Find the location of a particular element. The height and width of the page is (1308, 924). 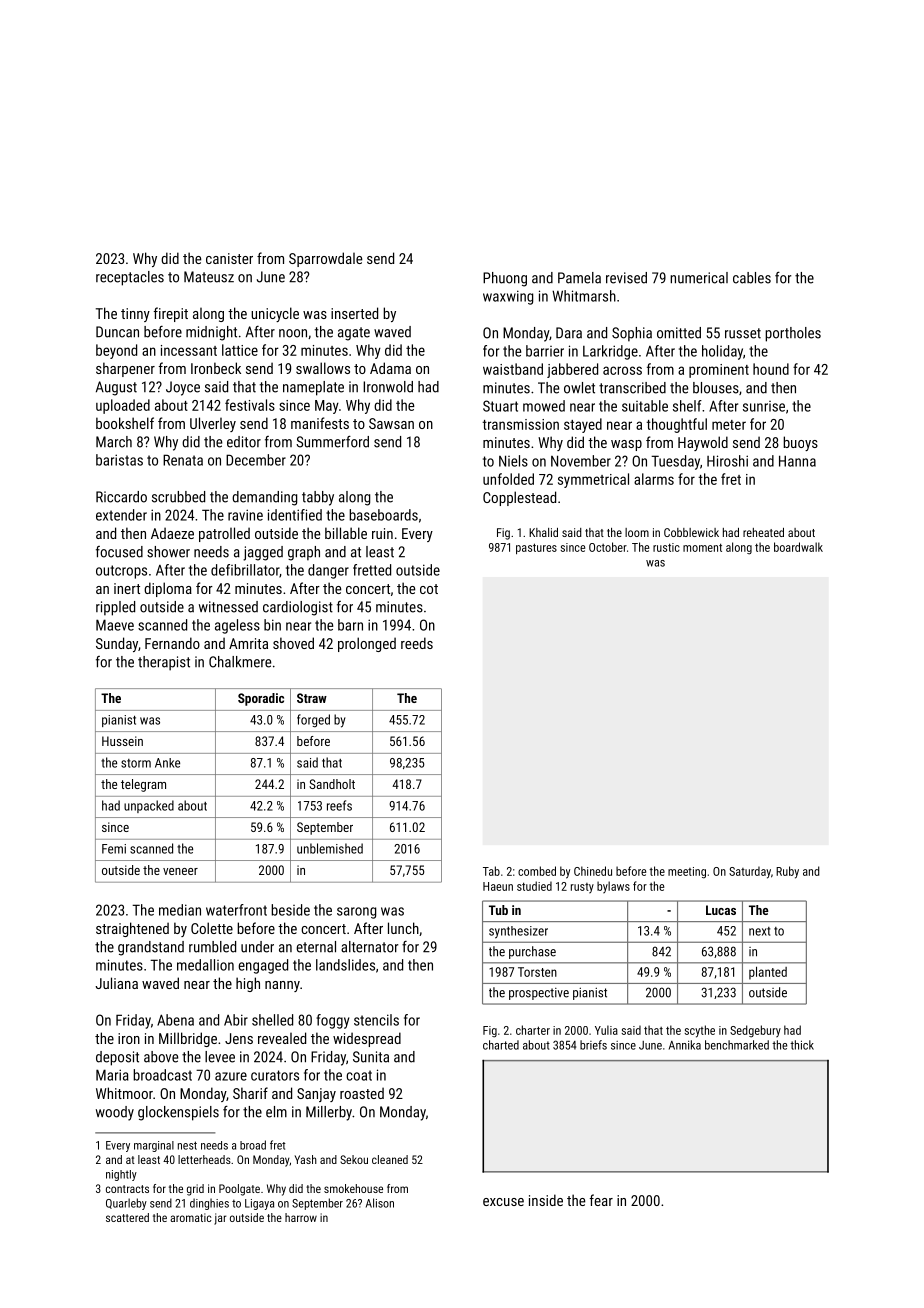

lunch is located at coordinates (403, 928).
